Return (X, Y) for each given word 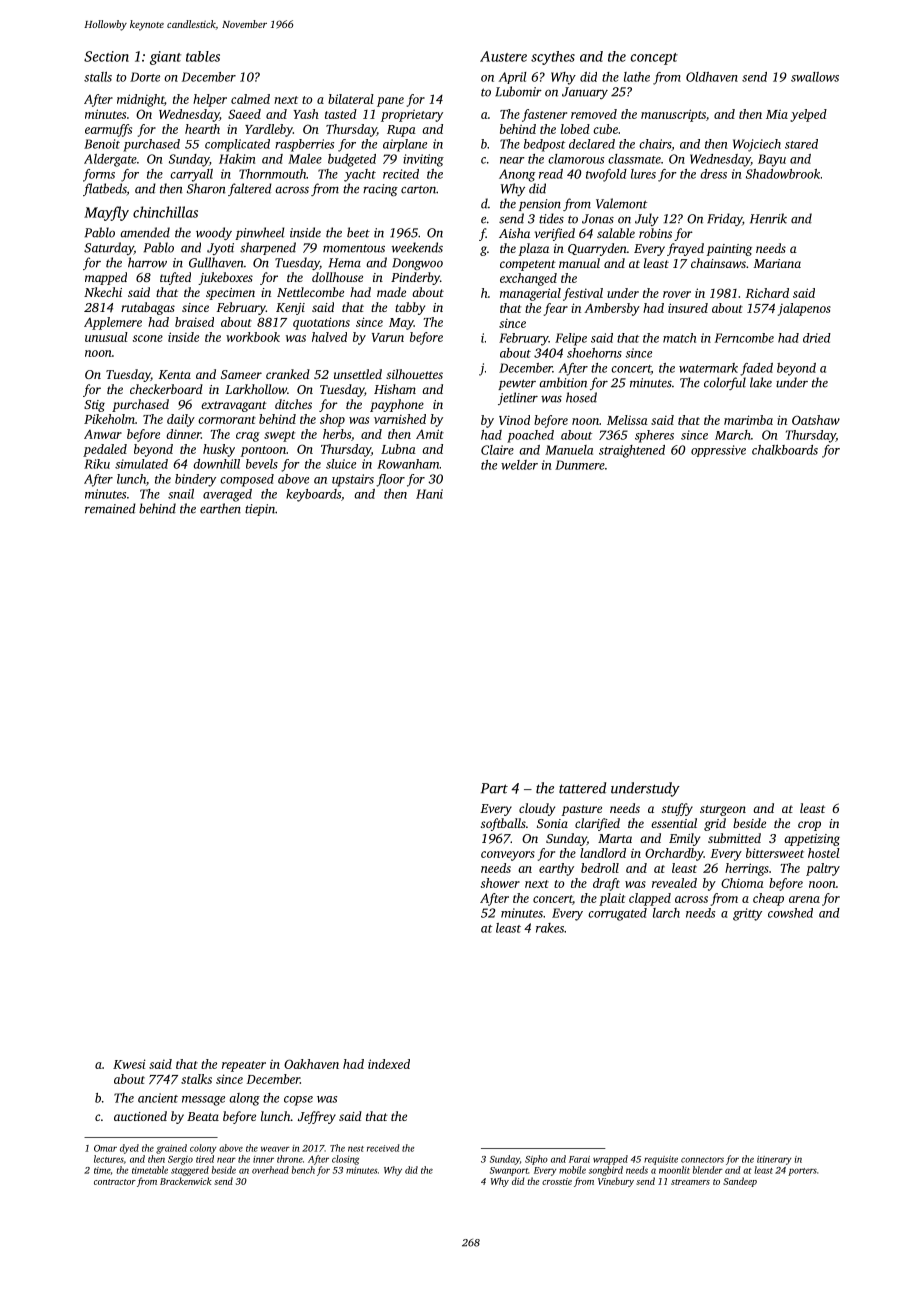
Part (494, 788)
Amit (430, 434)
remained (110, 508)
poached (530, 436)
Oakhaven (311, 1064)
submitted (734, 838)
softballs (503, 824)
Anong (517, 175)
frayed (685, 249)
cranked (288, 374)
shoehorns (594, 353)
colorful (725, 383)
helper (210, 100)
